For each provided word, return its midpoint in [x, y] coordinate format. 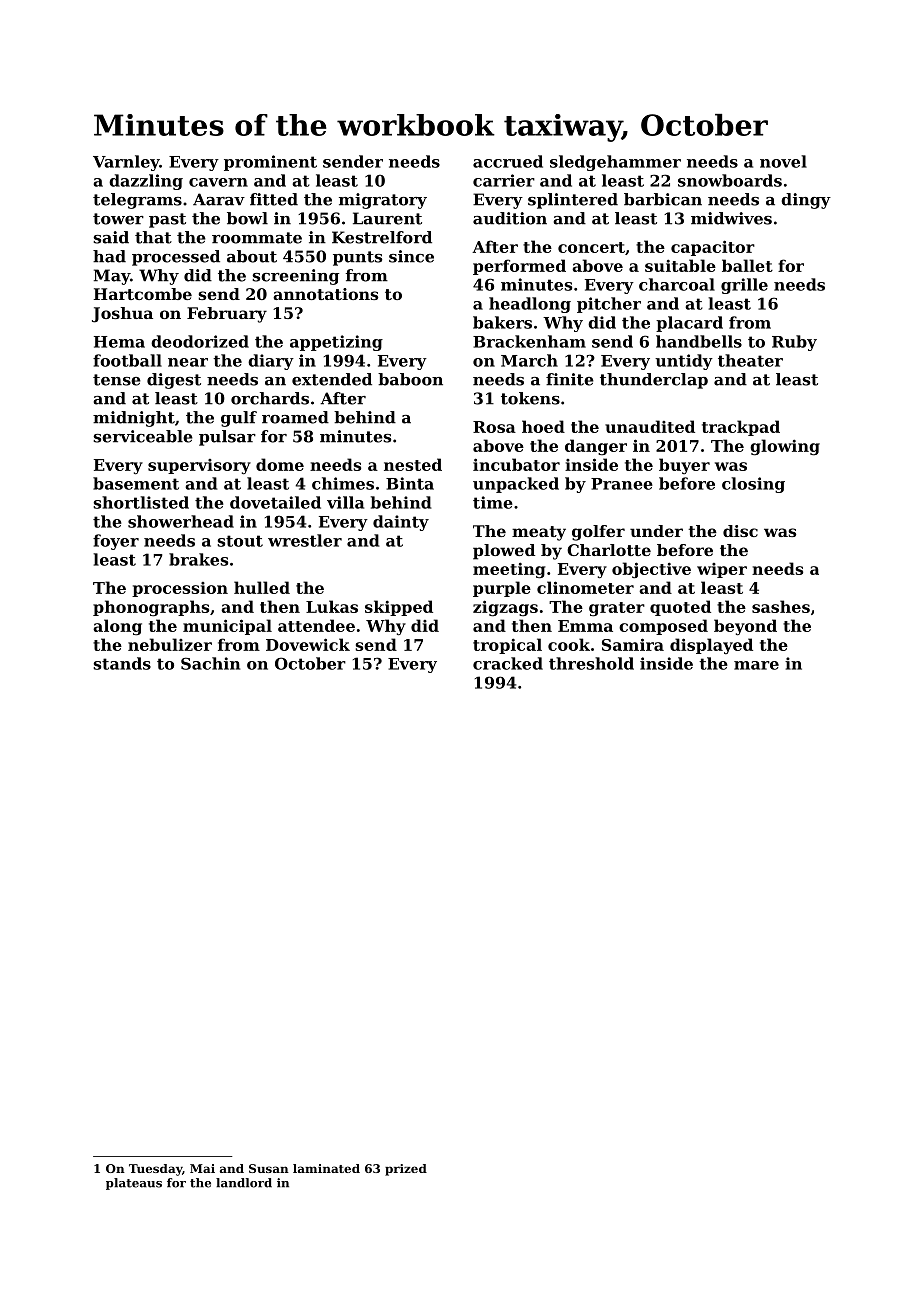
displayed [711, 646]
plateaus [134, 1184]
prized [406, 1170]
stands [122, 663]
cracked [508, 663]
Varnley [126, 163]
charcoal [677, 284]
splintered [573, 201]
